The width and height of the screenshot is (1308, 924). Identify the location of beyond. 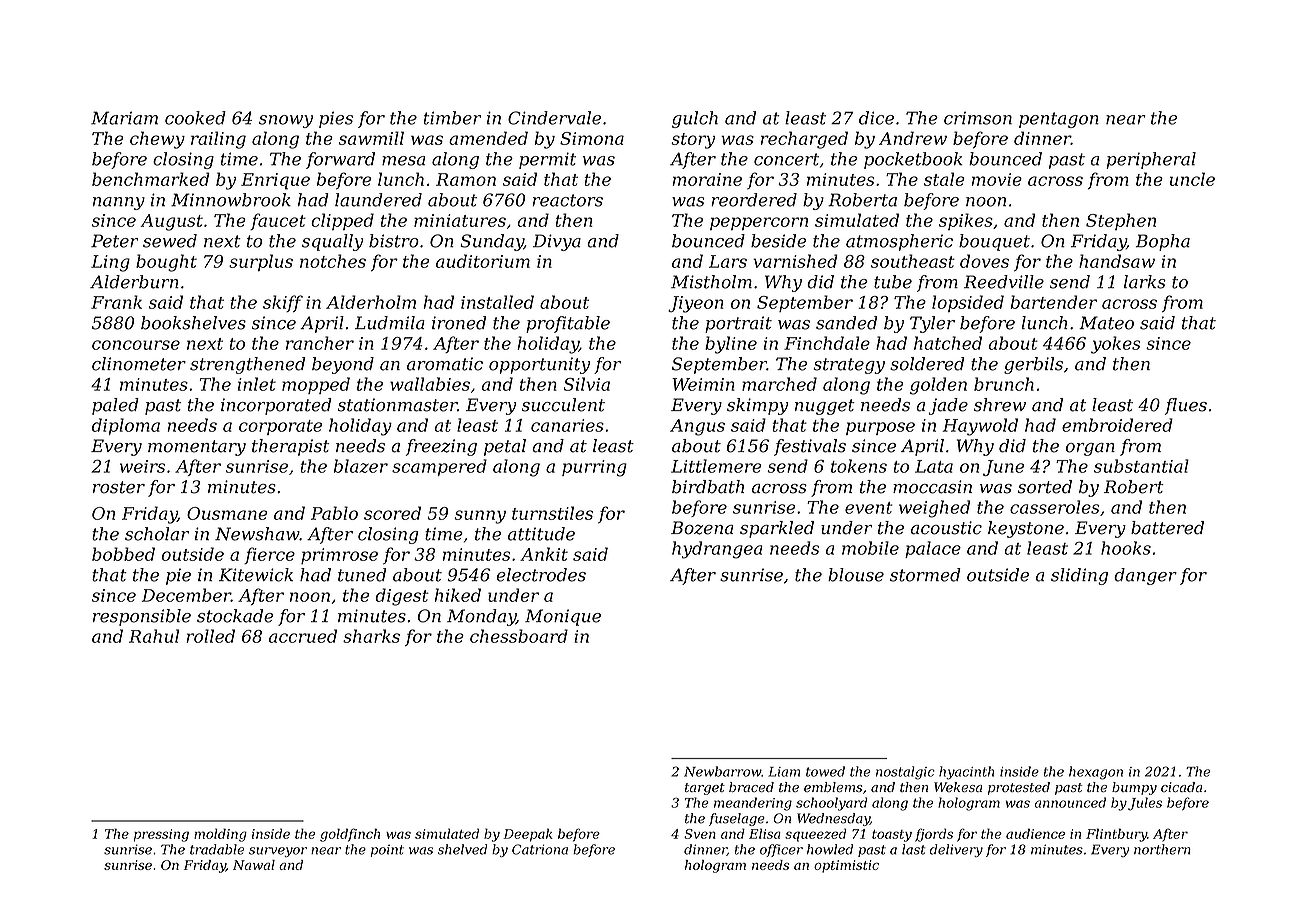
(343, 365).
